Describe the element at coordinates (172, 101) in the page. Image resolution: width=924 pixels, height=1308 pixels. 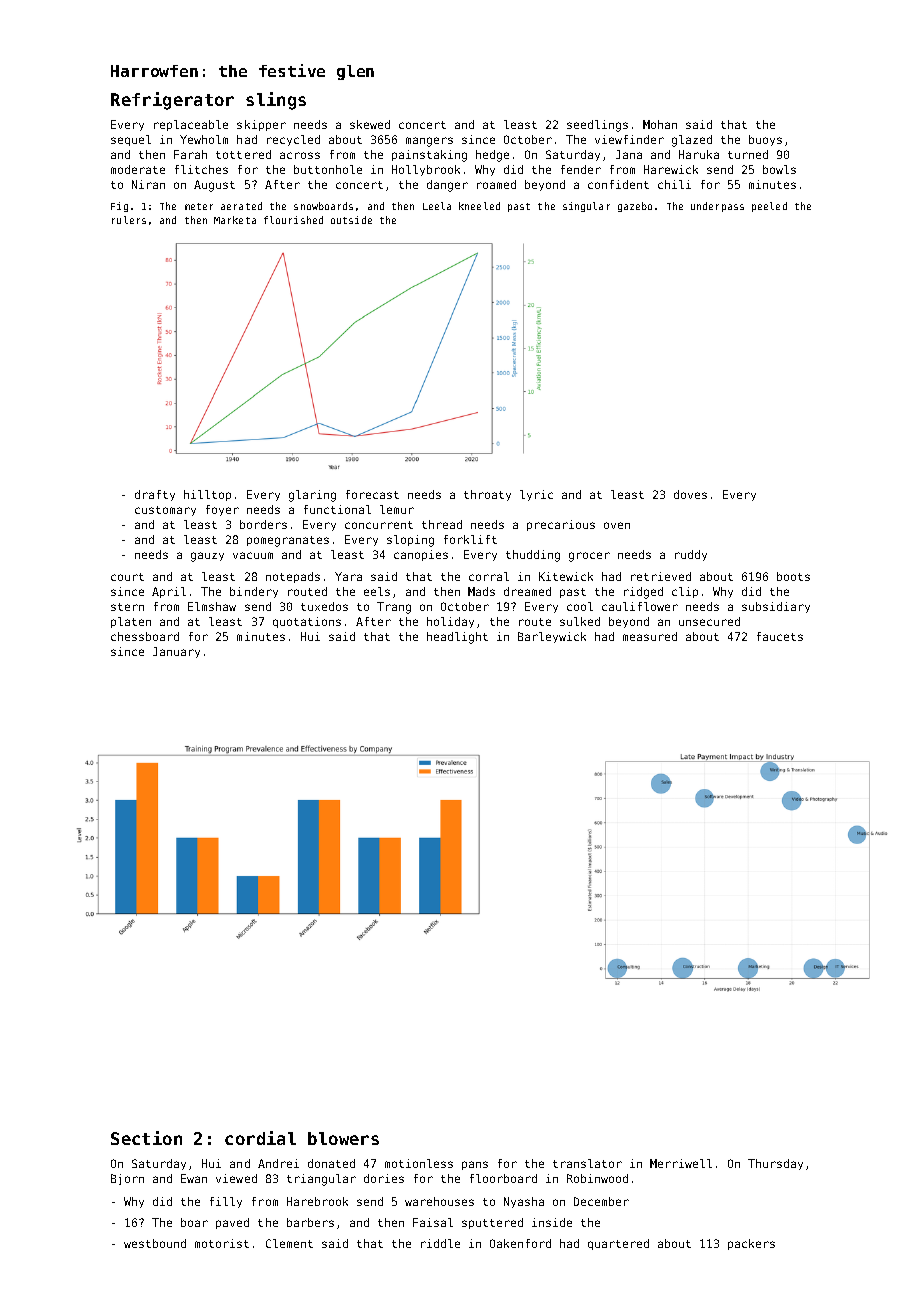
I see `Refrigerator` at that location.
